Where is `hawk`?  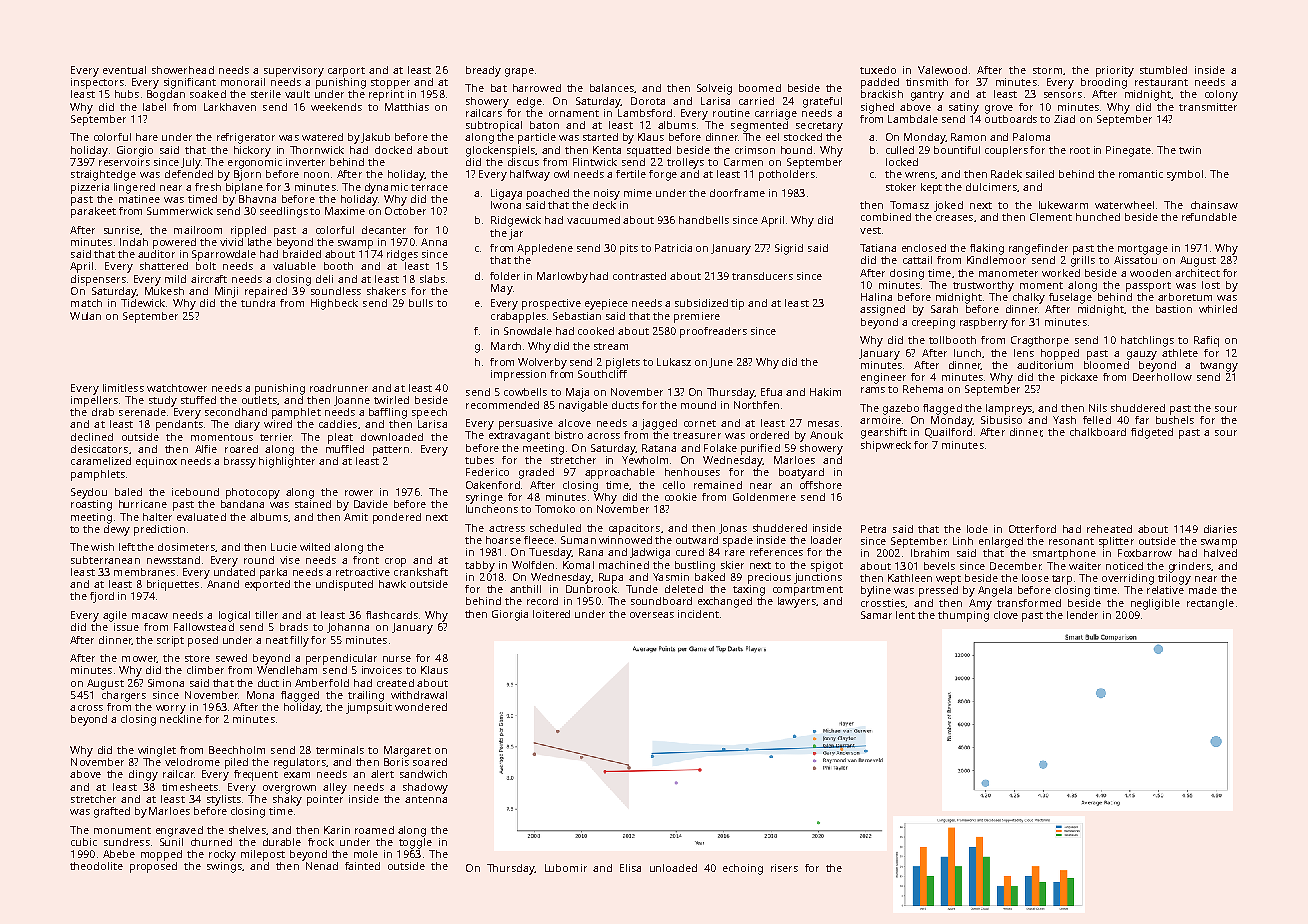 hawk is located at coordinates (392, 584).
